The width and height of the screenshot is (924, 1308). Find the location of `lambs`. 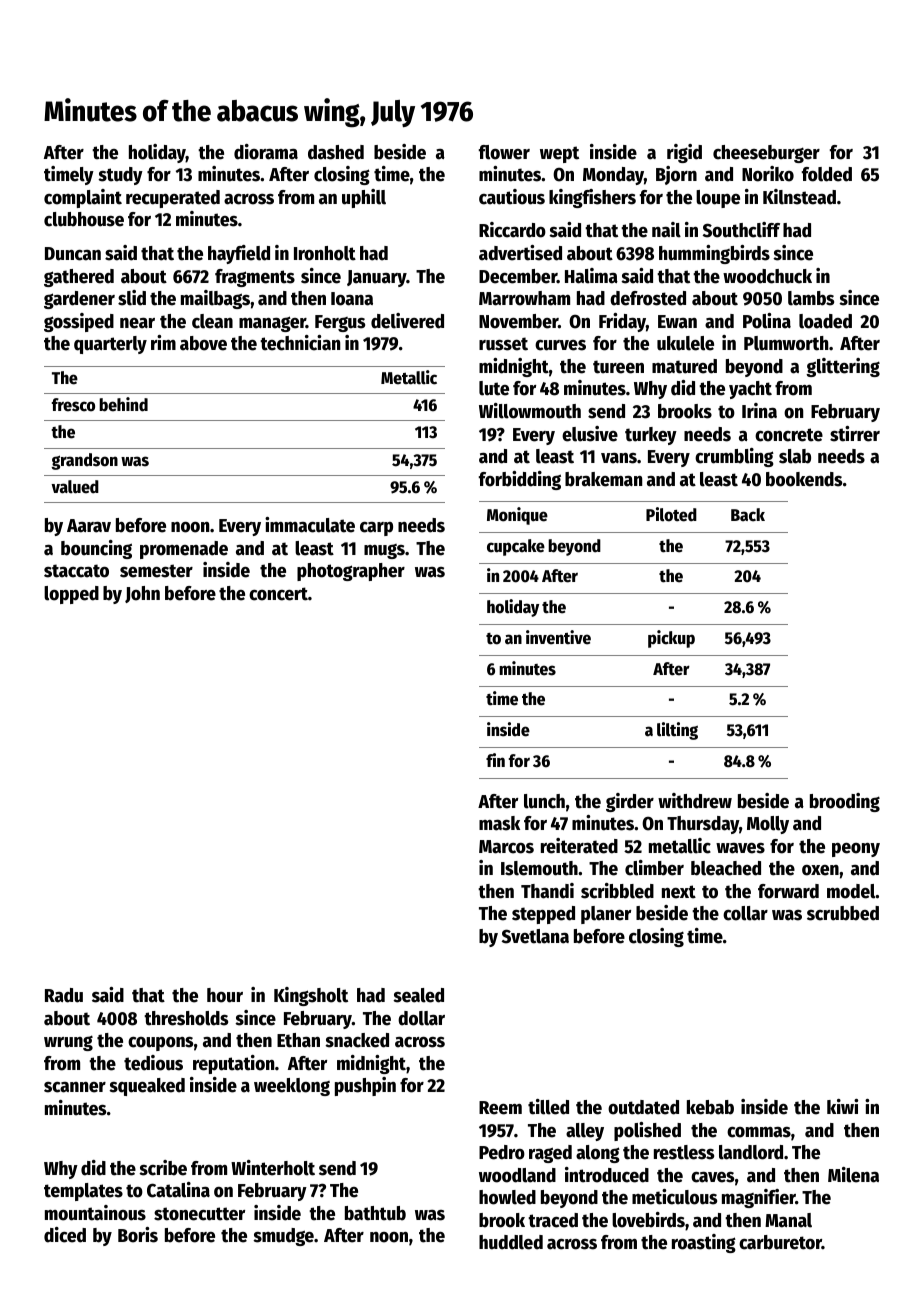

lambs is located at coordinates (811, 298).
